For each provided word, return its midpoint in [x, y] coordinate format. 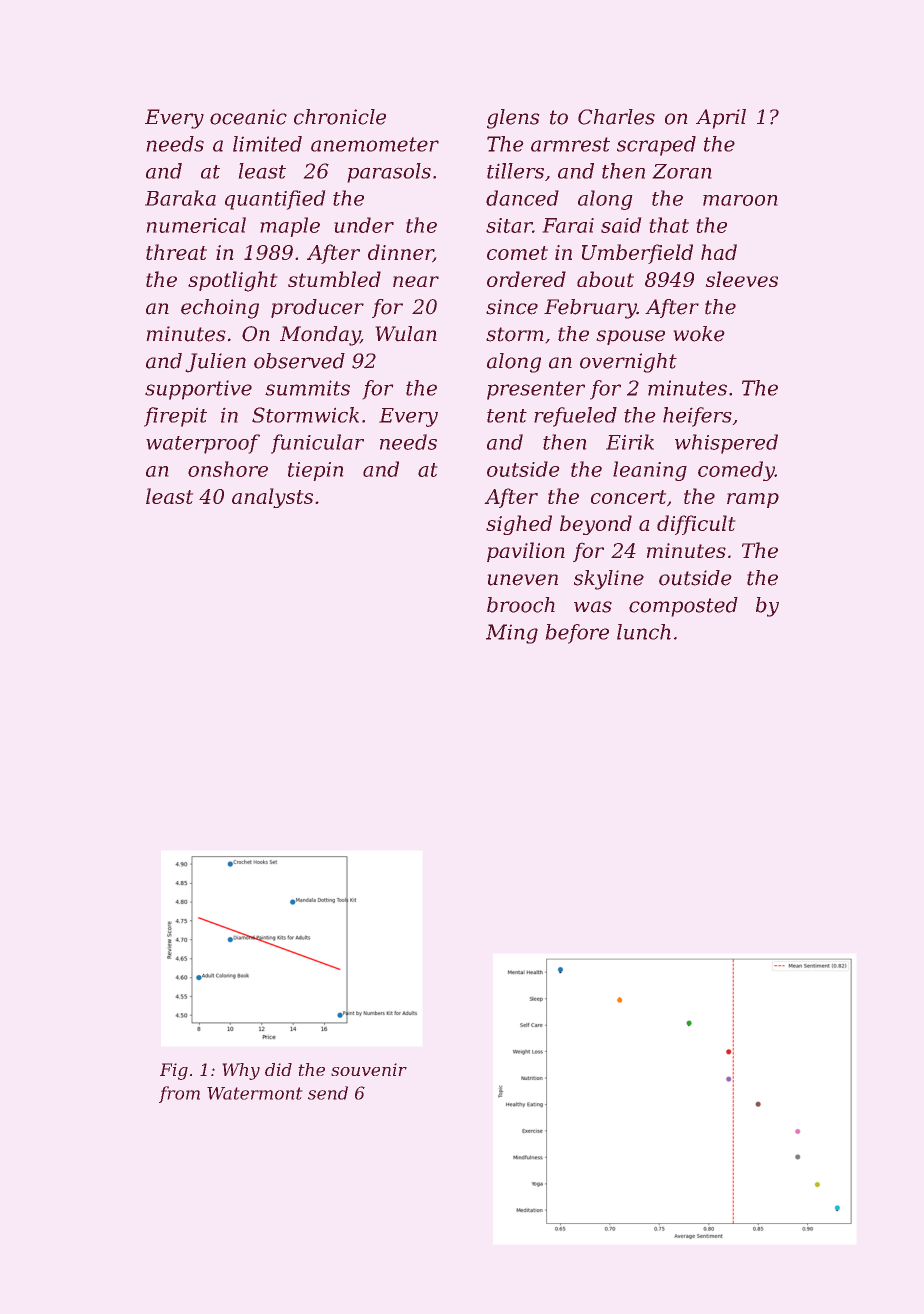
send [328, 1093]
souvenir [369, 1069]
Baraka [180, 198]
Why [241, 1071]
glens [513, 119]
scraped [656, 146]
